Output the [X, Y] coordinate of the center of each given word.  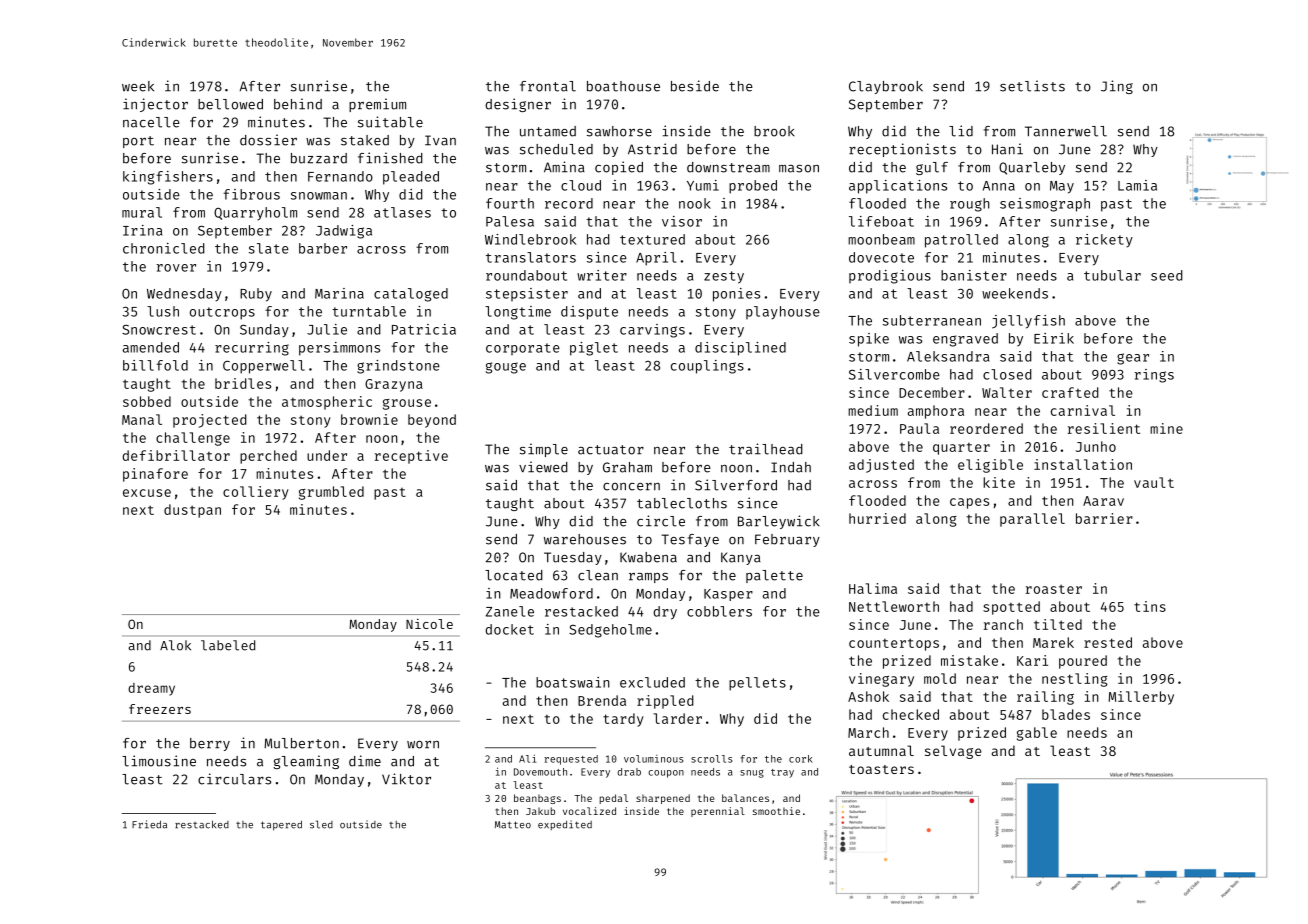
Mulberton [301, 743]
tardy [623, 720]
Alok [175, 645]
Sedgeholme [610, 631]
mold [940, 678]
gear [1133, 359]
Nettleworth [894, 606]
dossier [268, 140]
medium [873, 410]
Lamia [1137, 185]
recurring [252, 349]
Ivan [440, 140]
